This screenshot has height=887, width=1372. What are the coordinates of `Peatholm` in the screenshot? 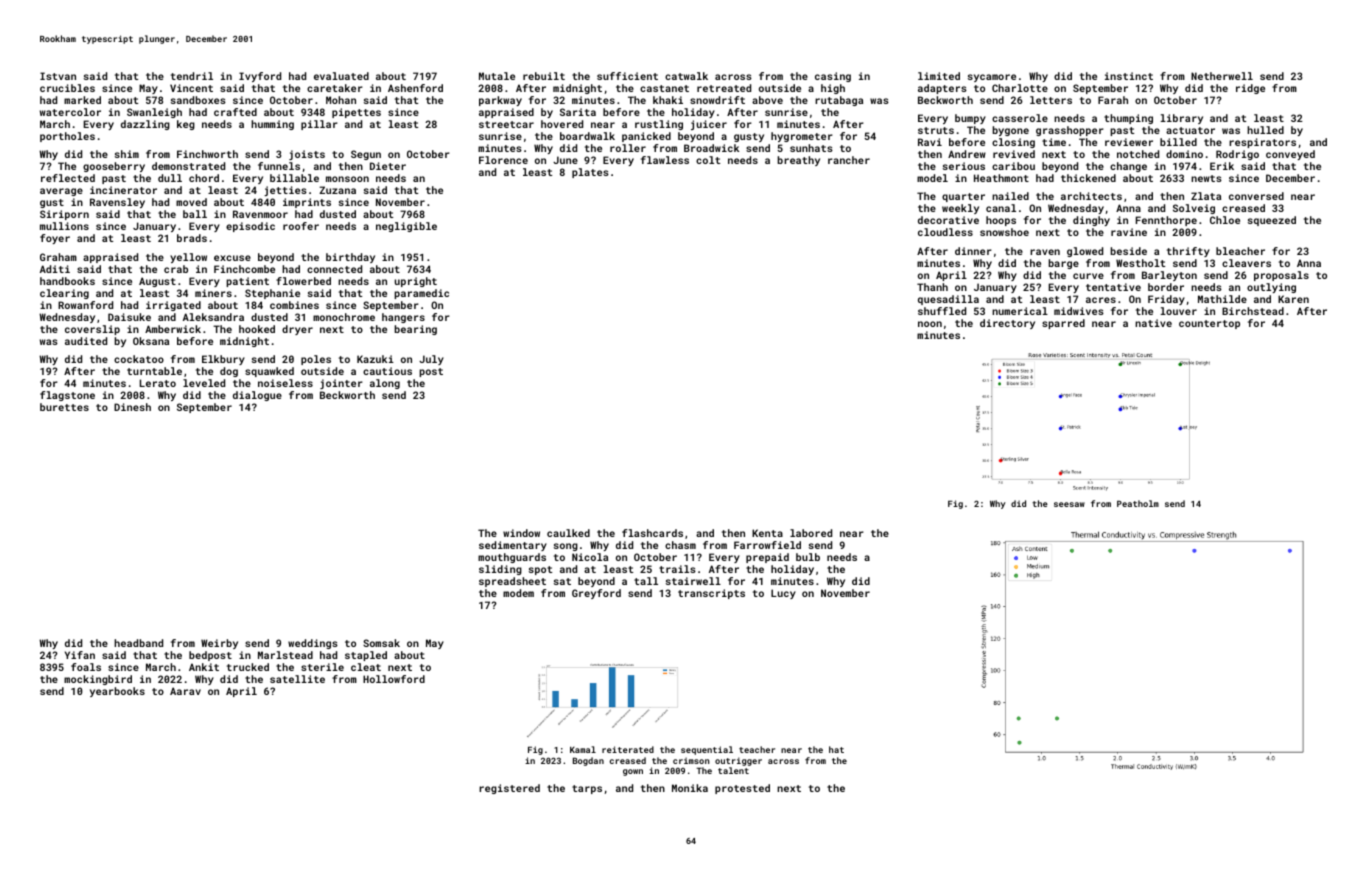 It's located at (1138, 503).
